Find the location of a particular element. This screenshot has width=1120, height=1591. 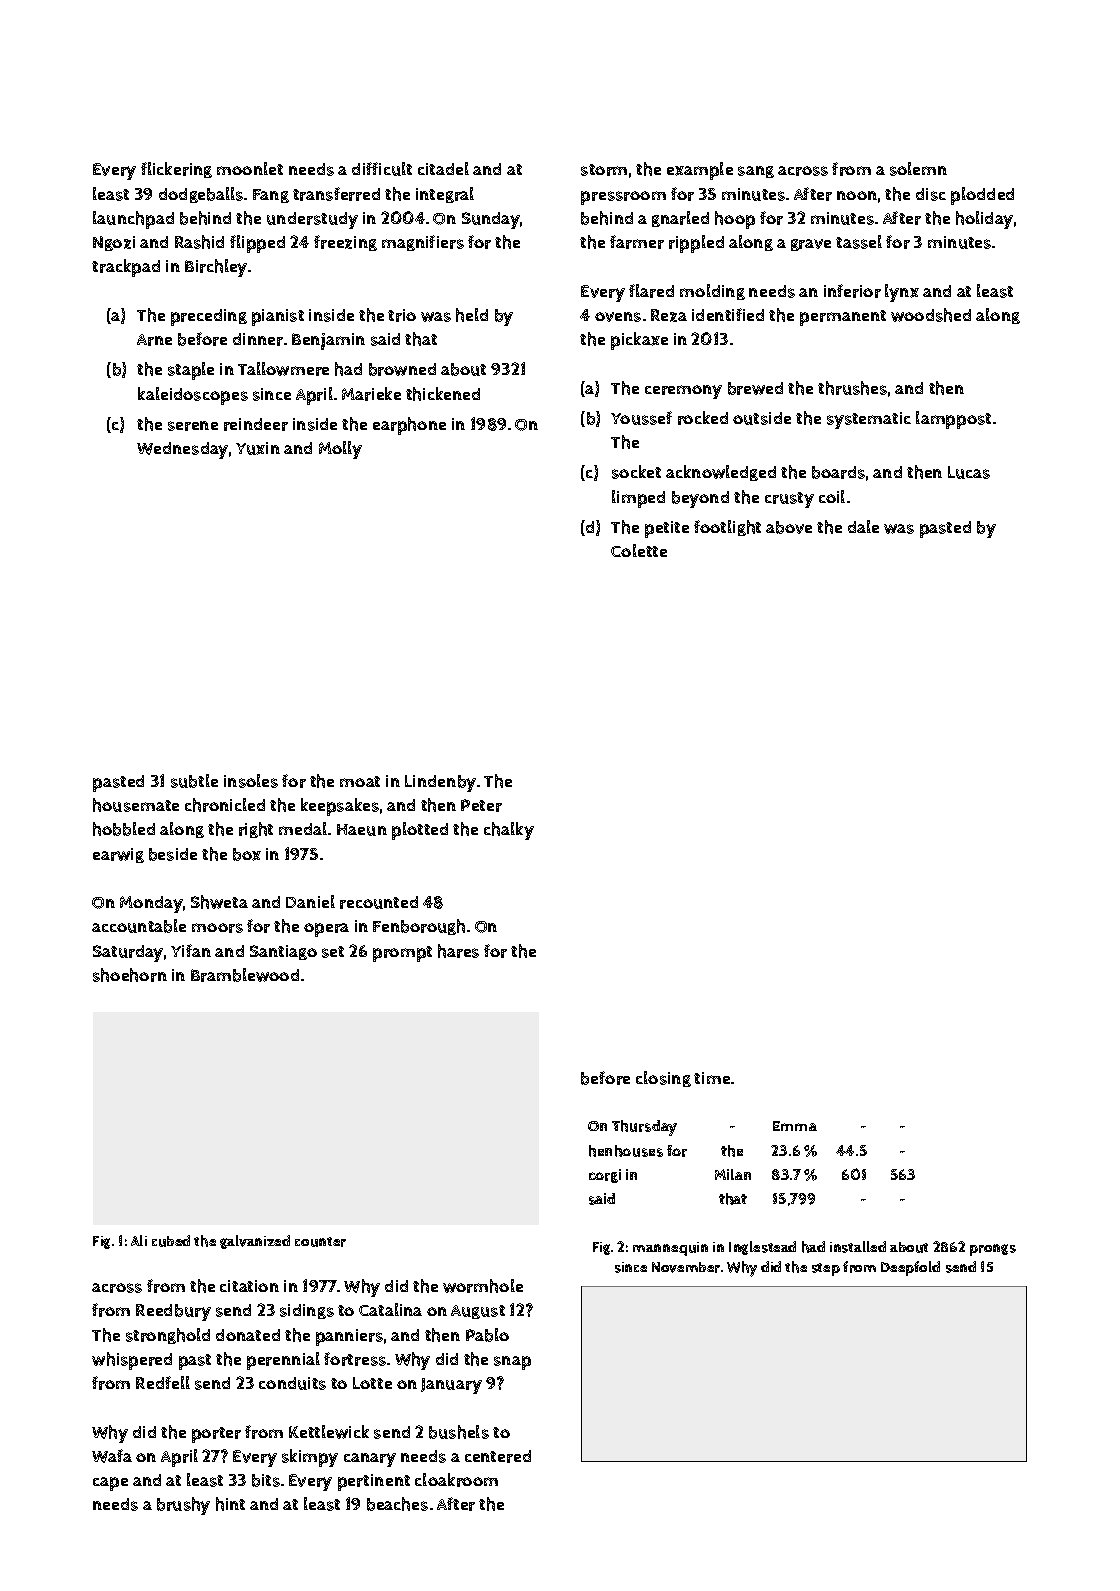

gnarled is located at coordinates (680, 219).
